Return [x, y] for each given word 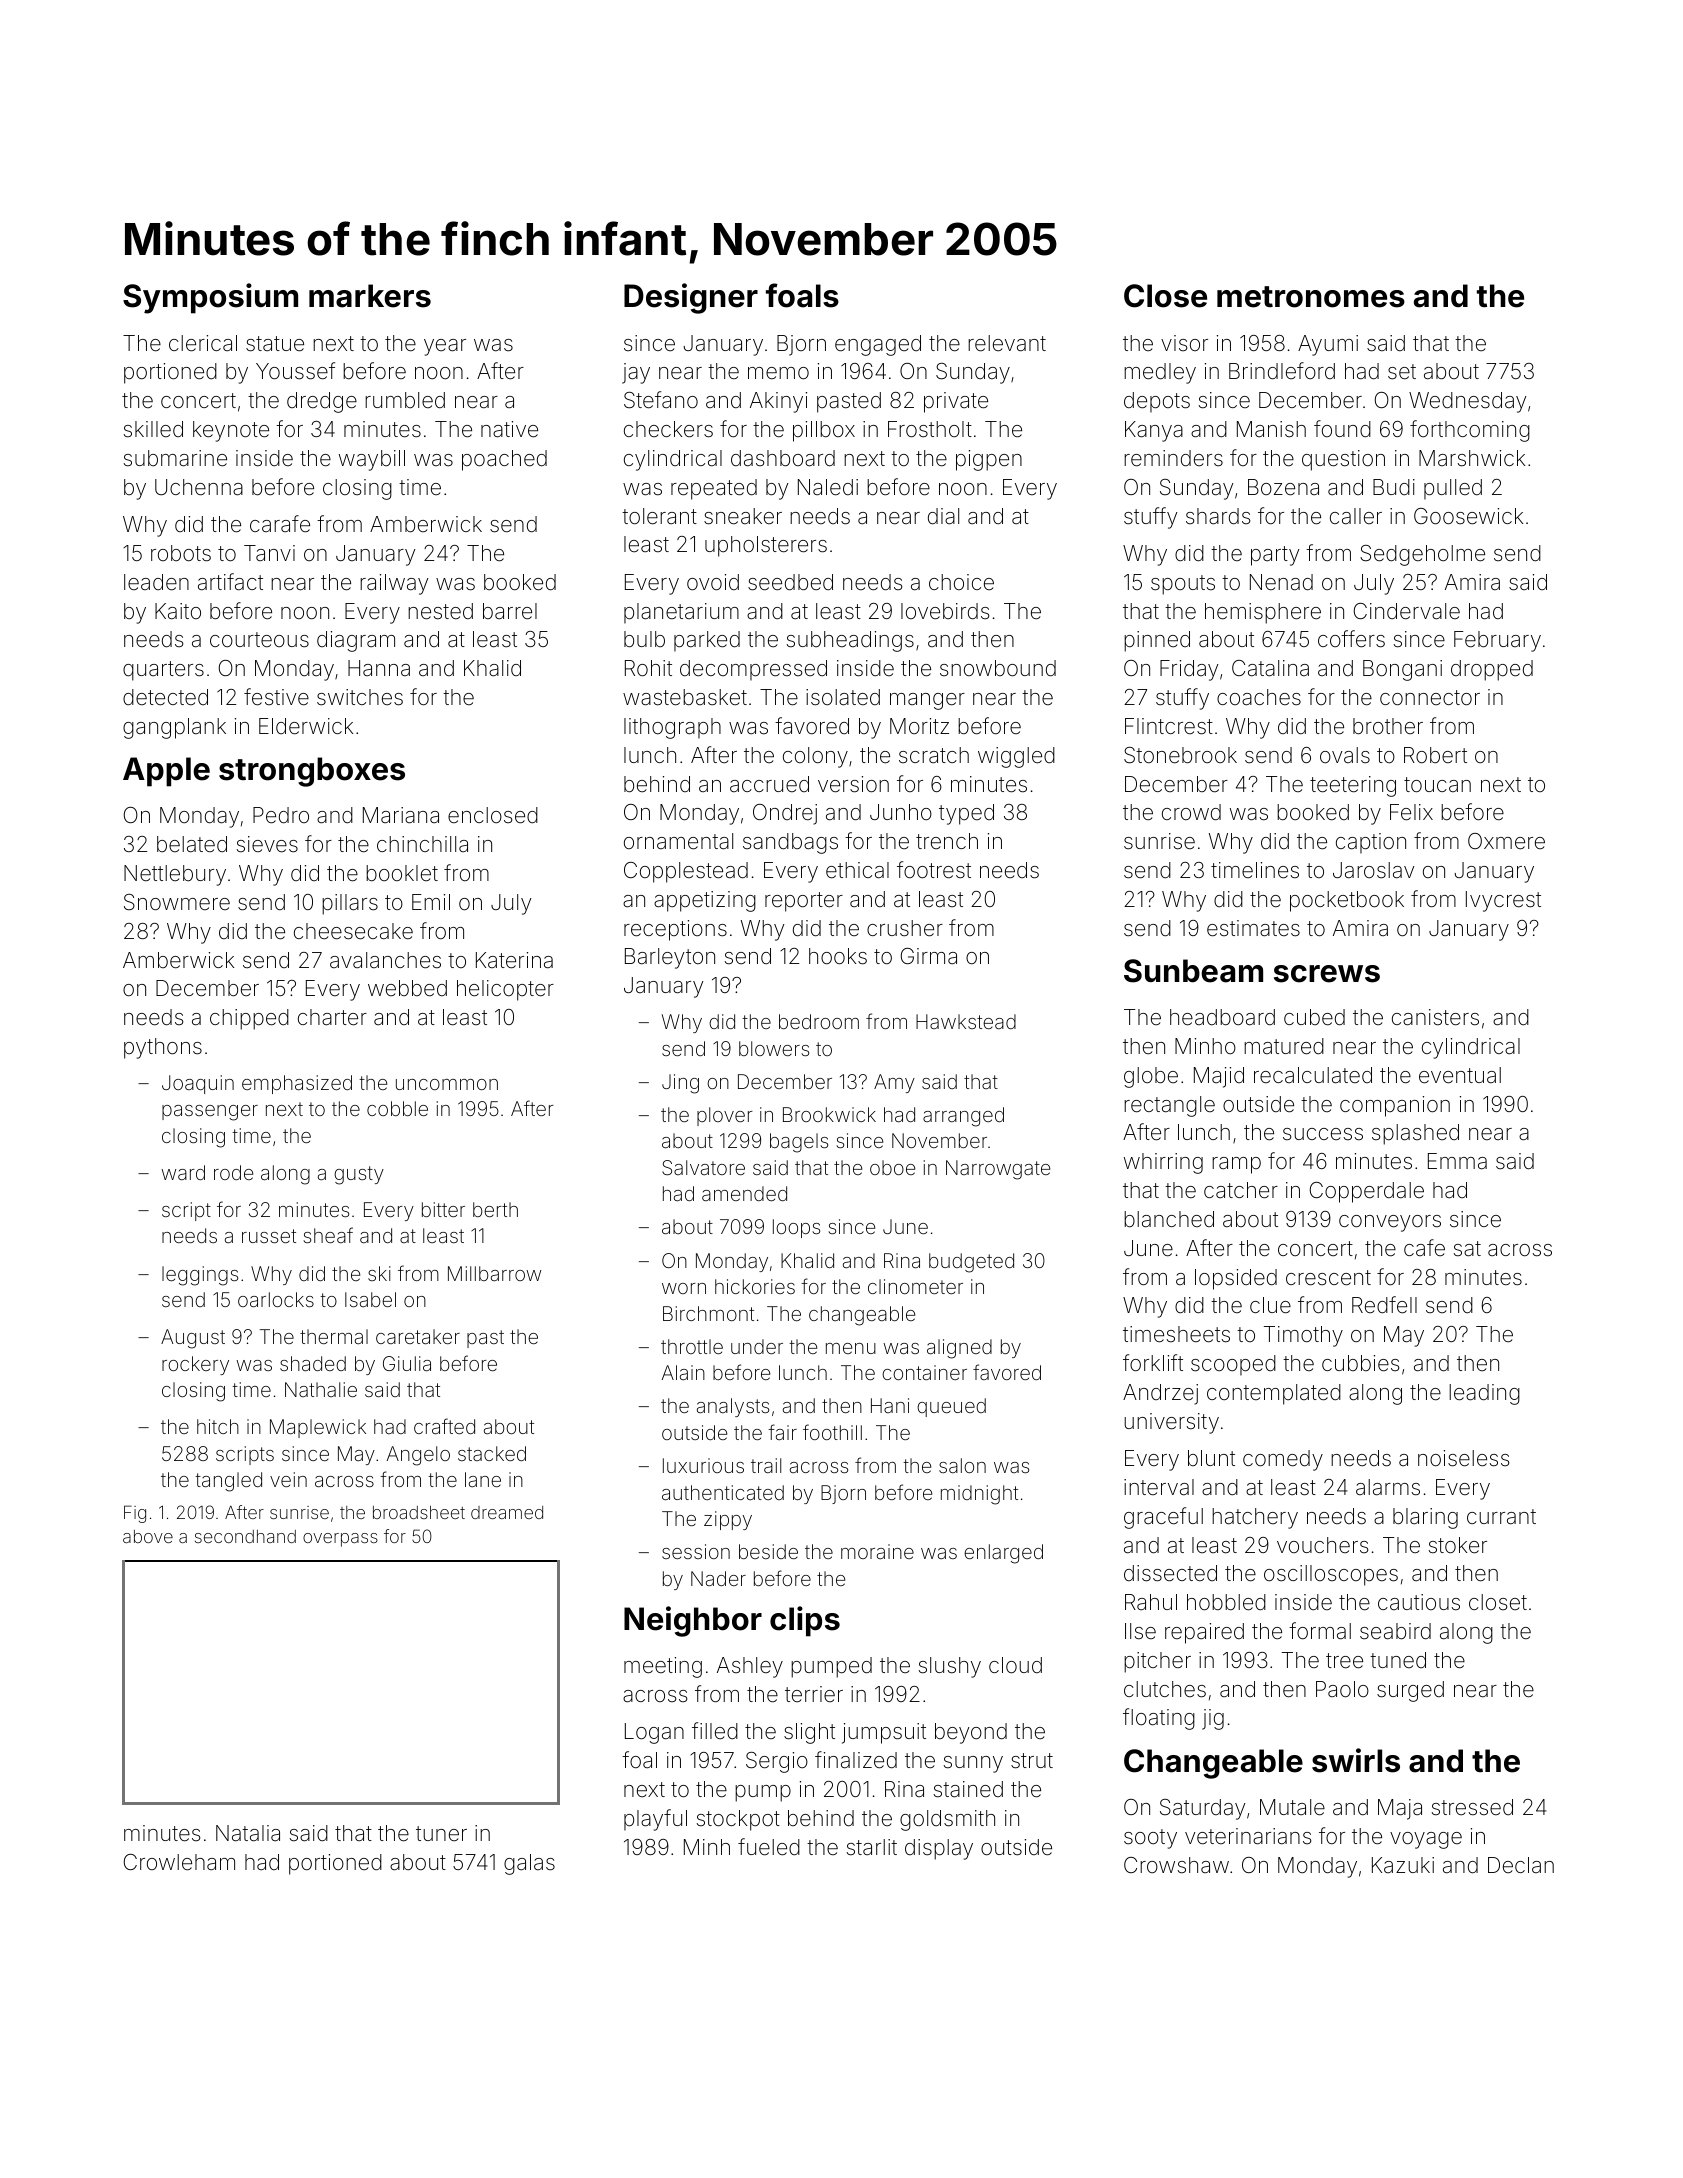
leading [1484, 1394]
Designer [691, 298]
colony [815, 757]
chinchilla [422, 844]
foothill [832, 1432]
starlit [872, 1847]
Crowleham [179, 1862]
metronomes [1311, 297]
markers [370, 296]
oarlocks [276, 1299]
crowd [1191, 812]
